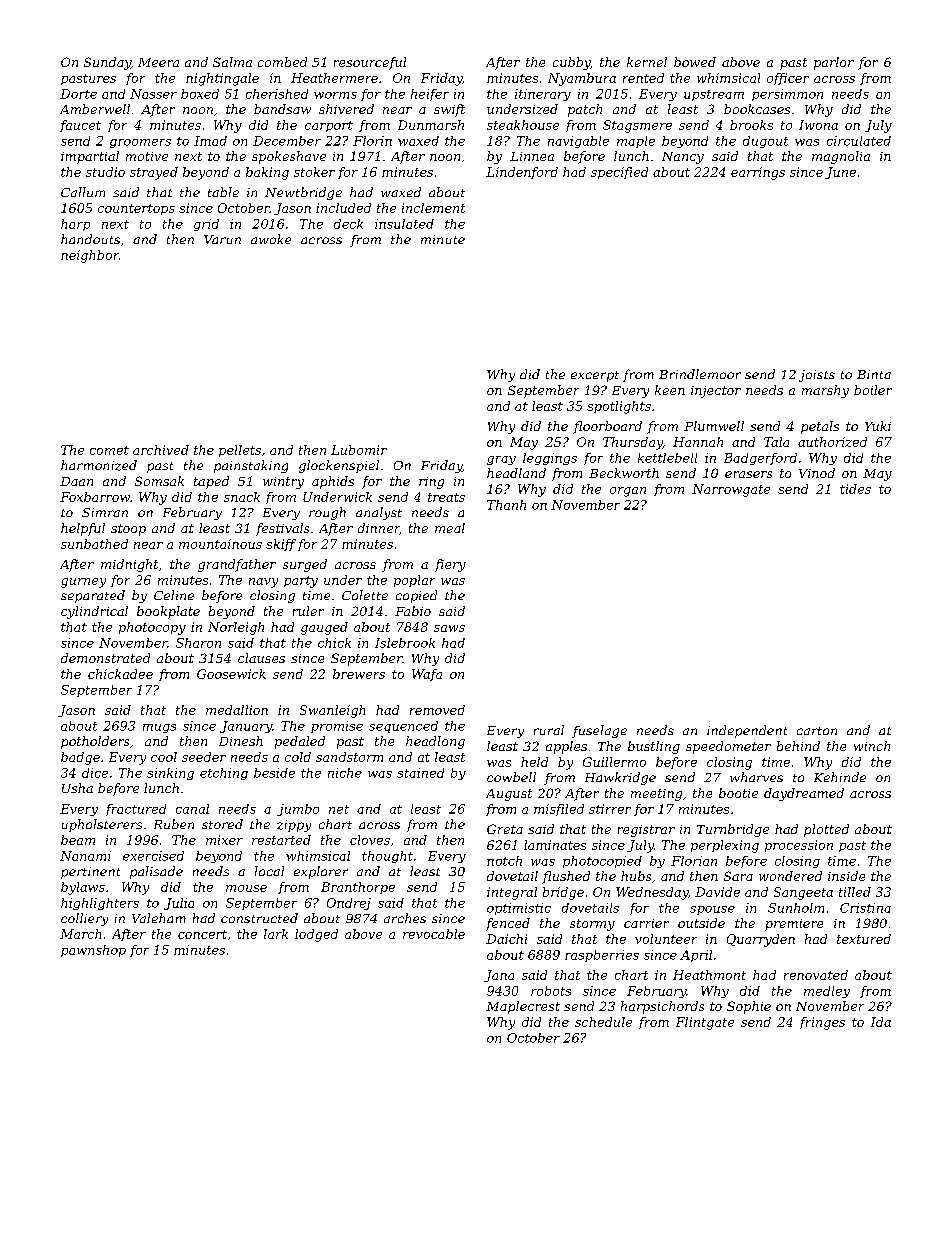 This page has height=1233, width=952. Describe the element at coordinates (271, 239) in the page. I see `awoke` at that location.
